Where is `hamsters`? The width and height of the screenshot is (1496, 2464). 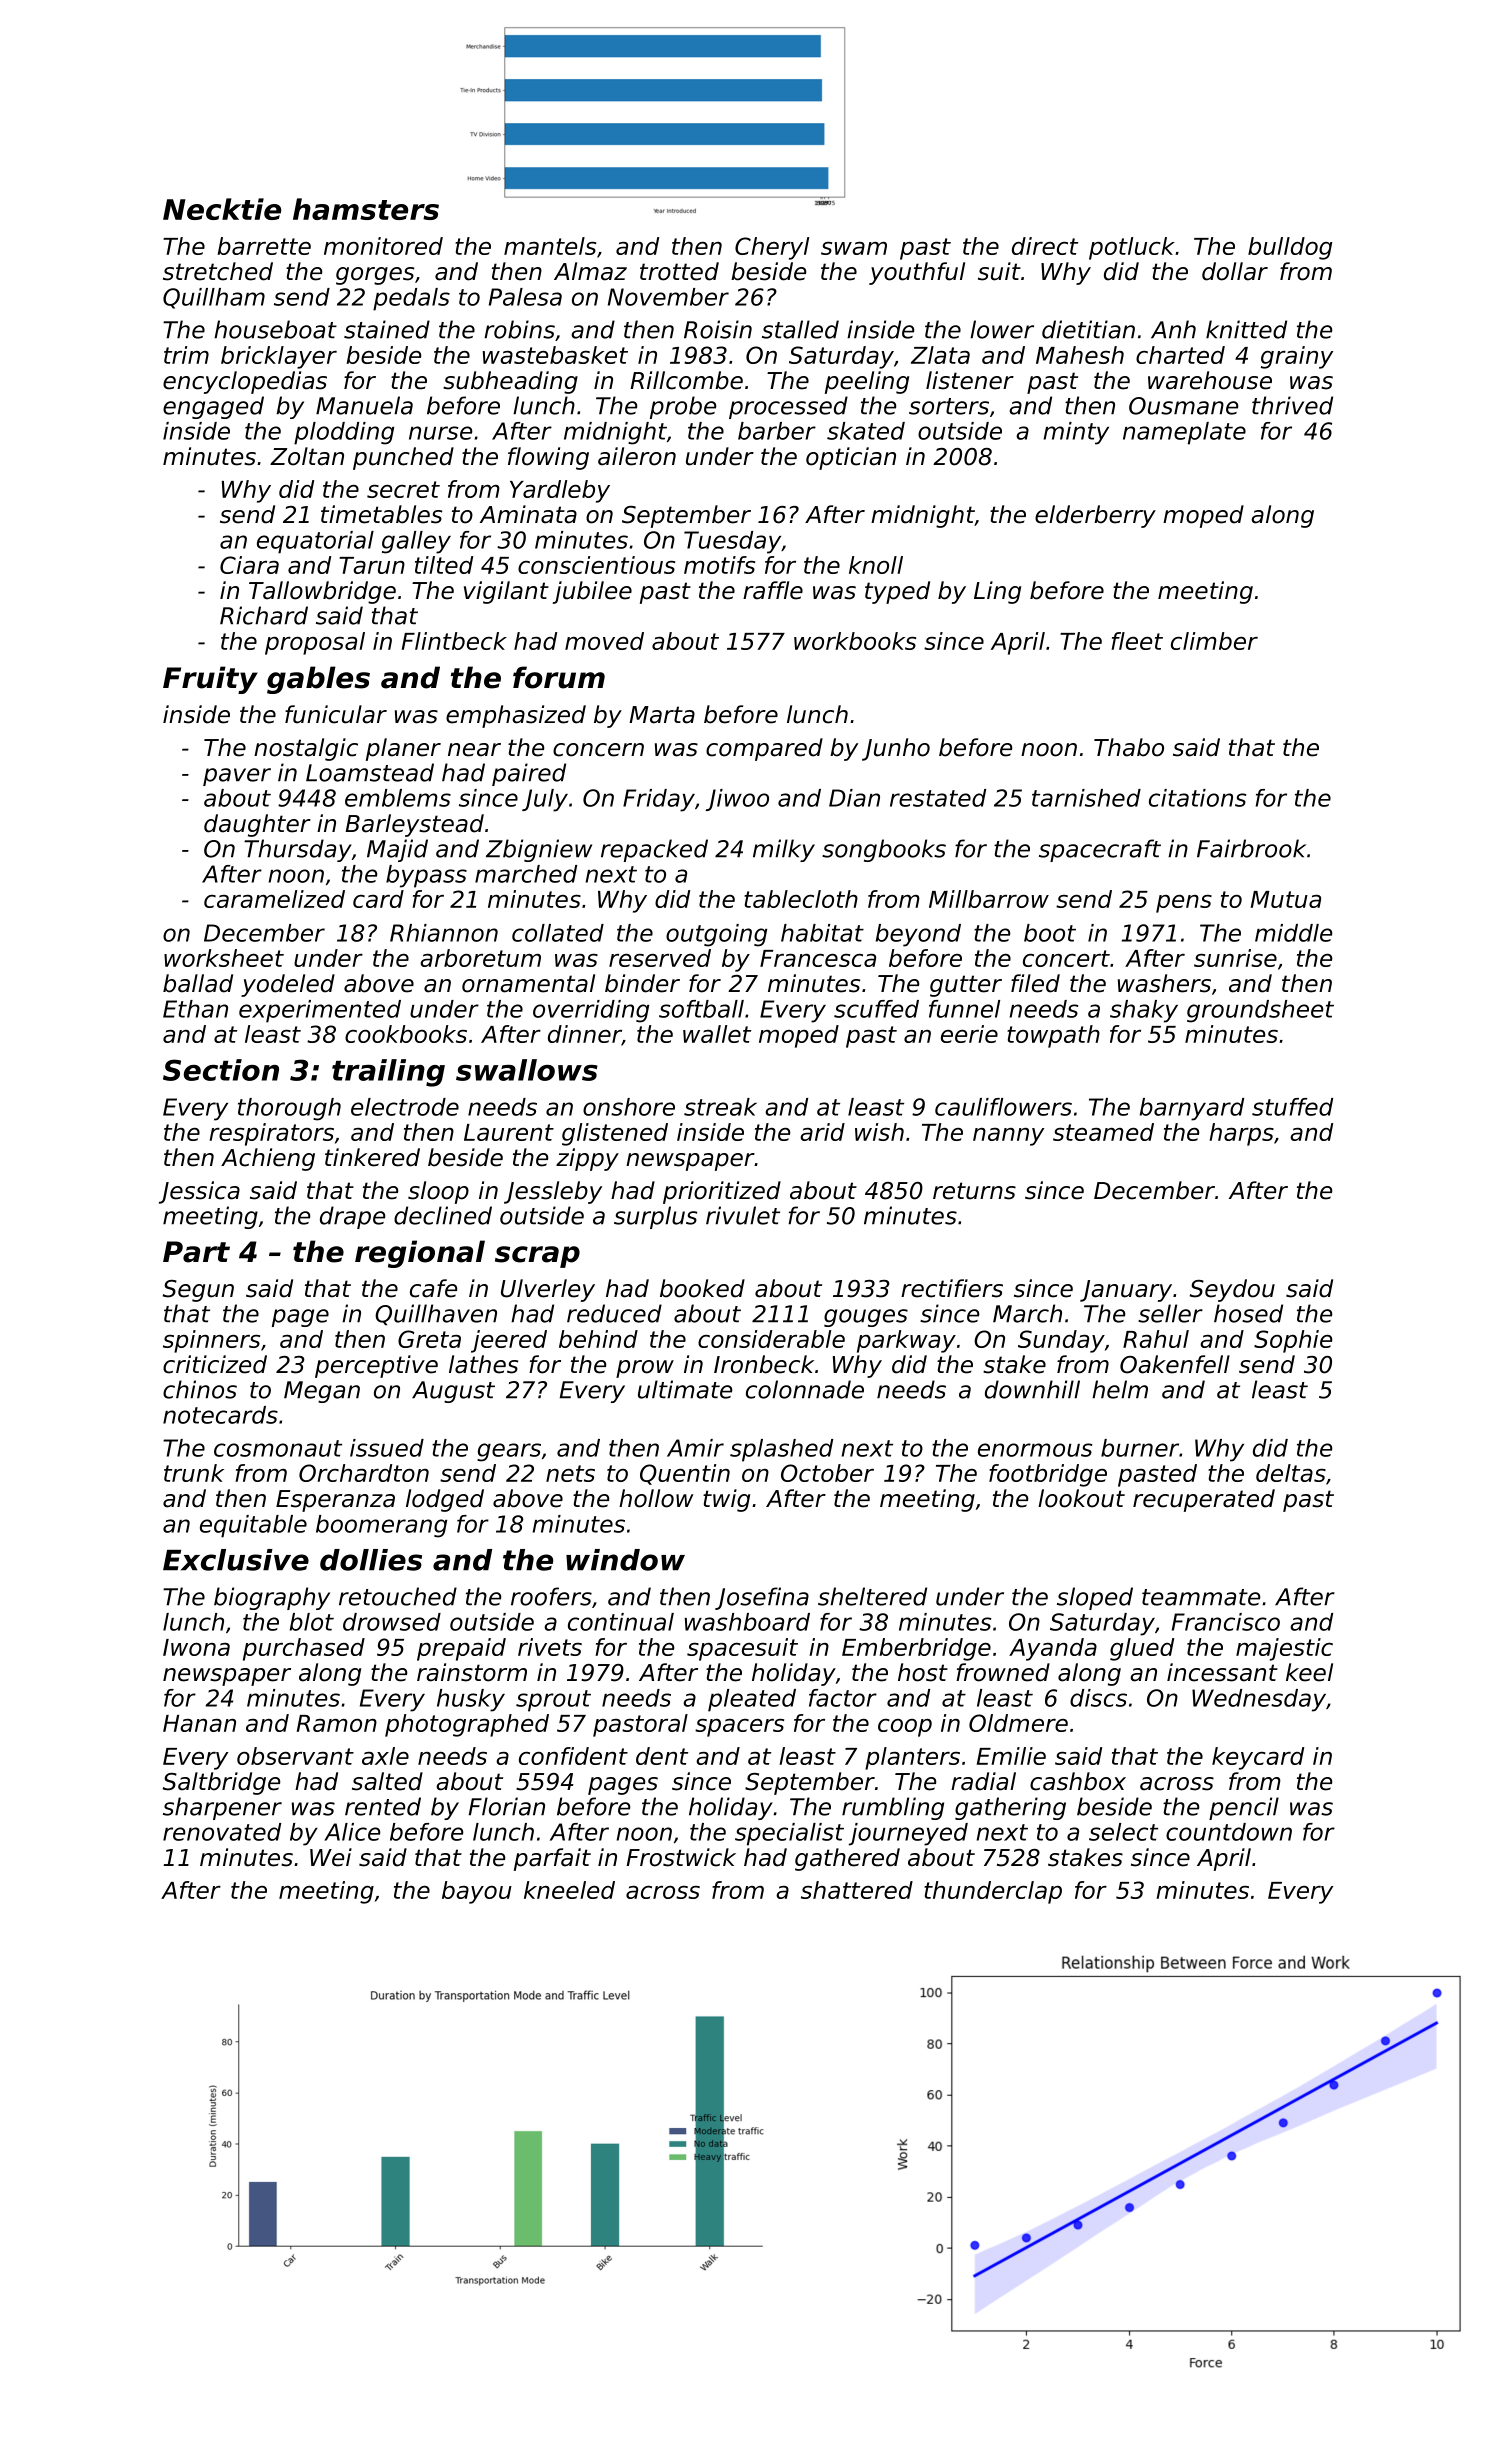 hamsters is located at coordinates (366, 209).
